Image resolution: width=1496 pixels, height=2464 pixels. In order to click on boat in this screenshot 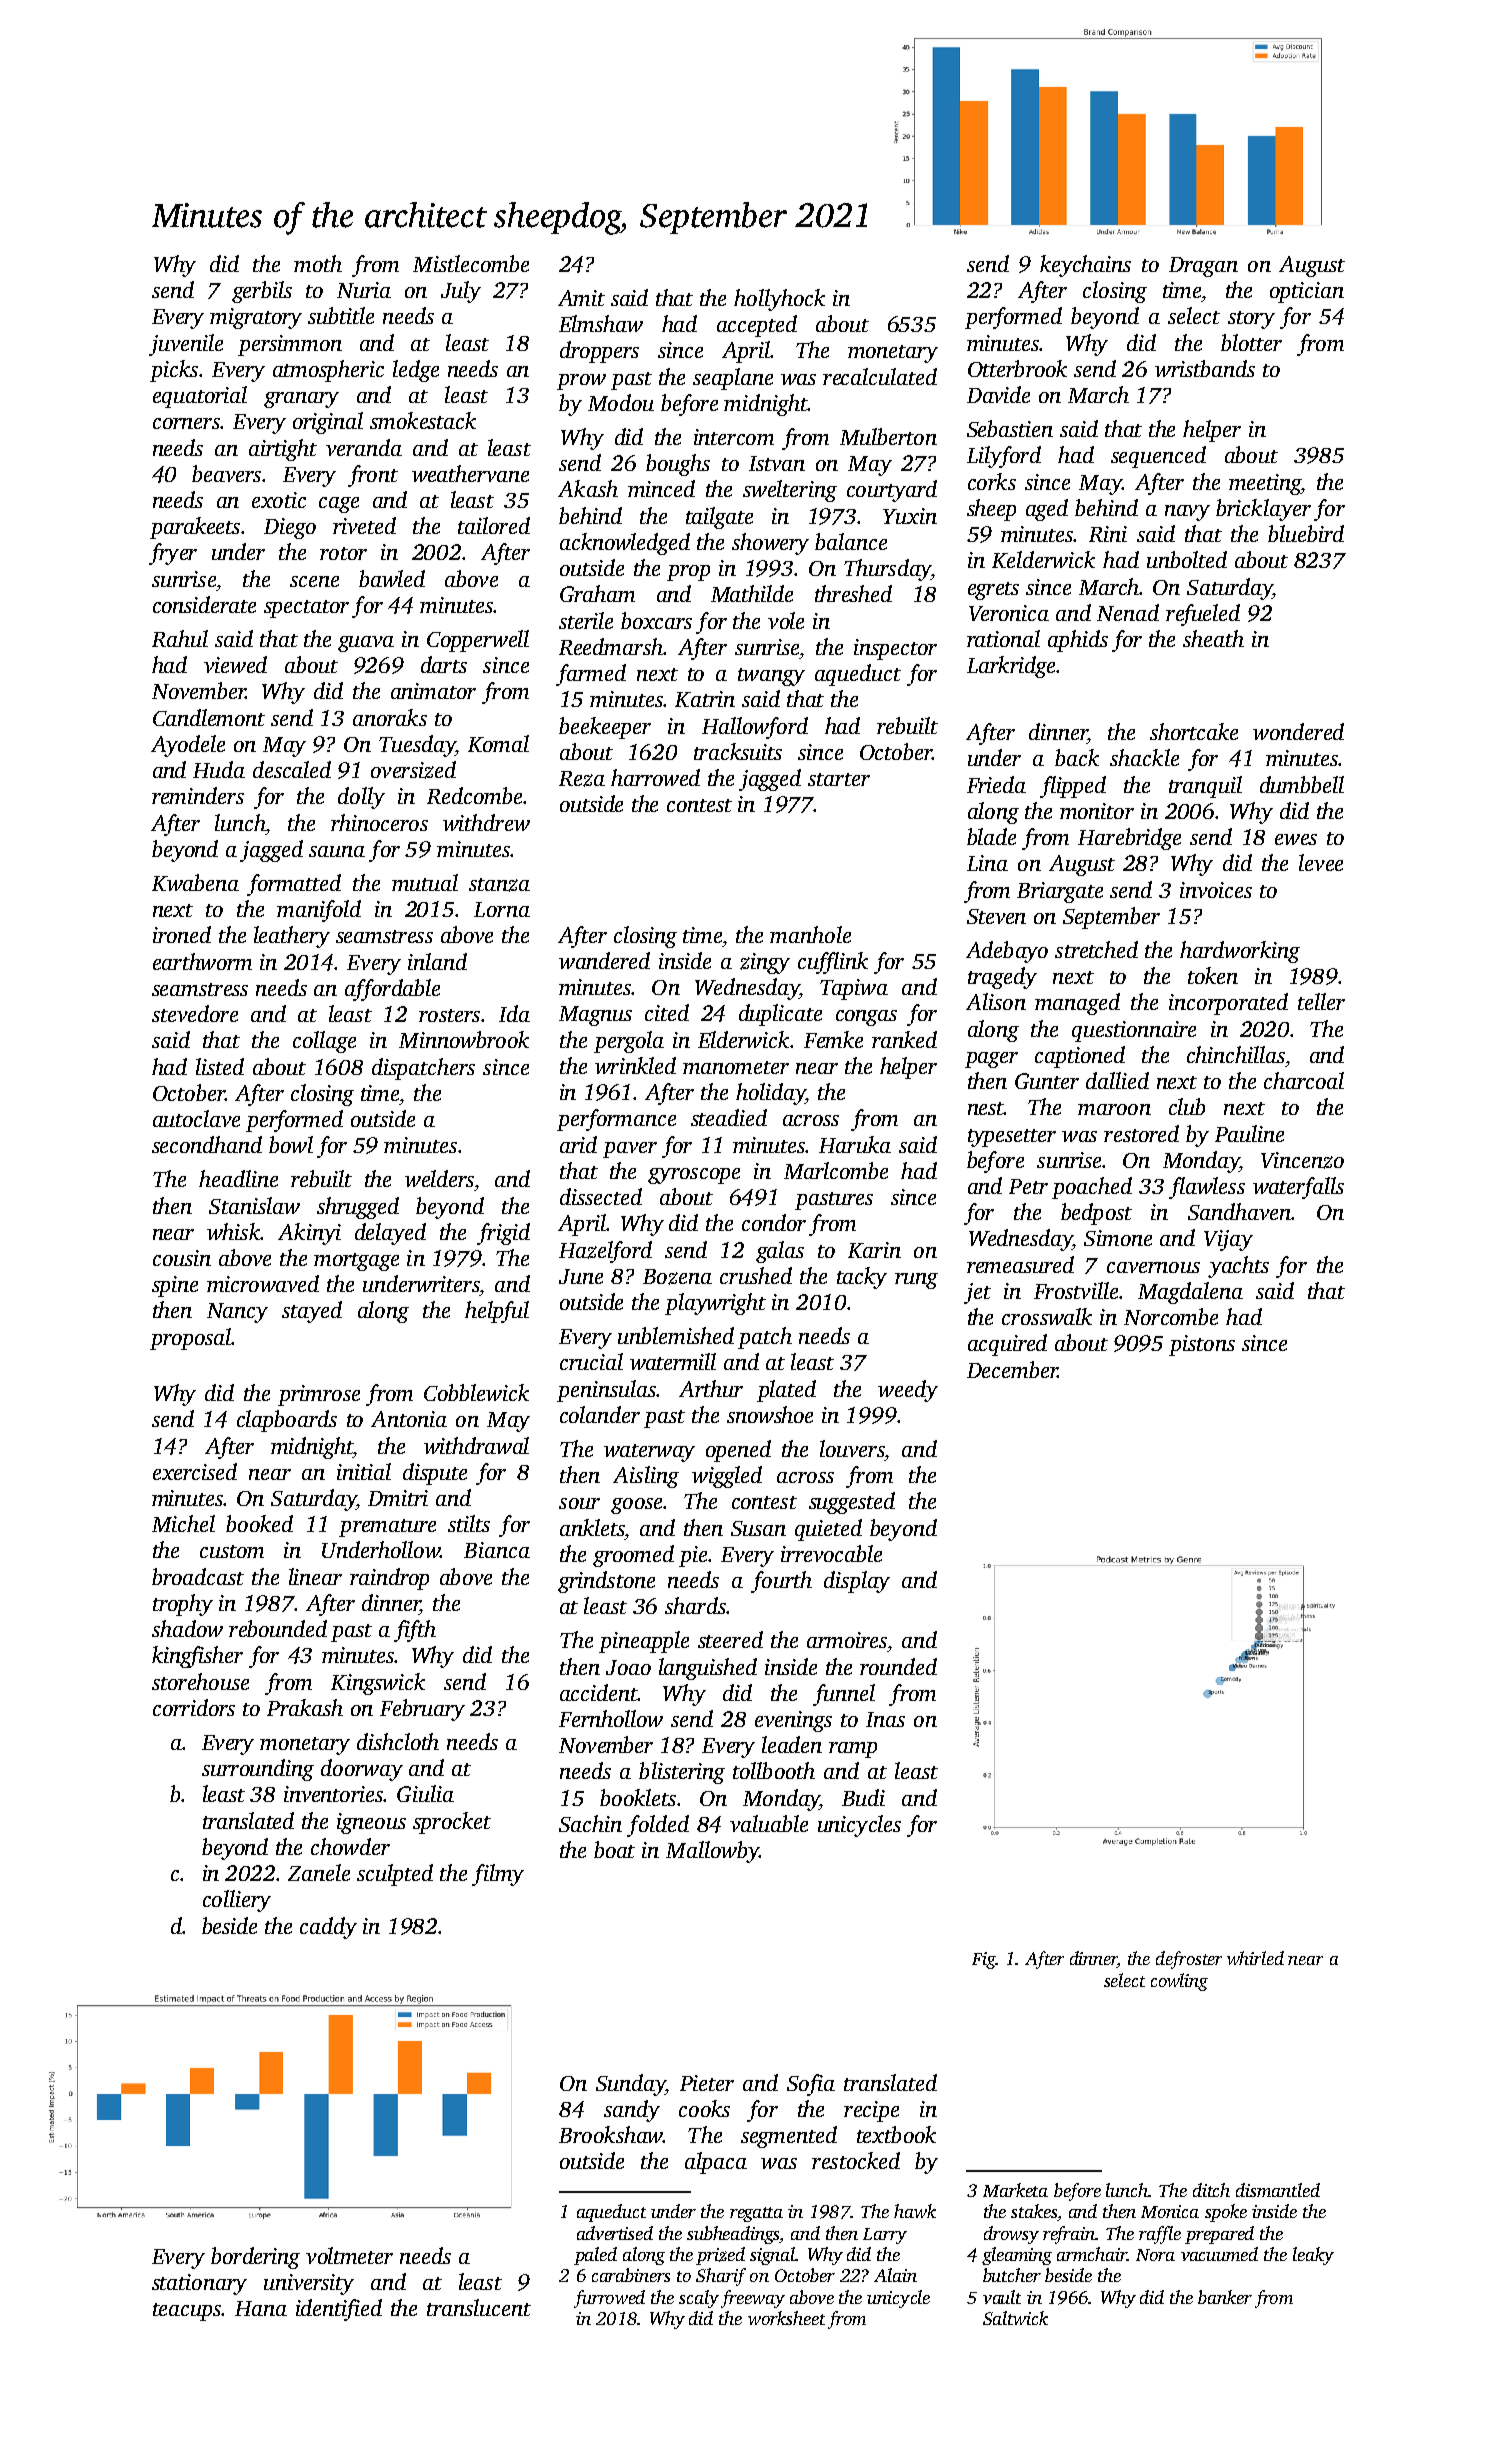, I will do `click(614, 1849)`.
